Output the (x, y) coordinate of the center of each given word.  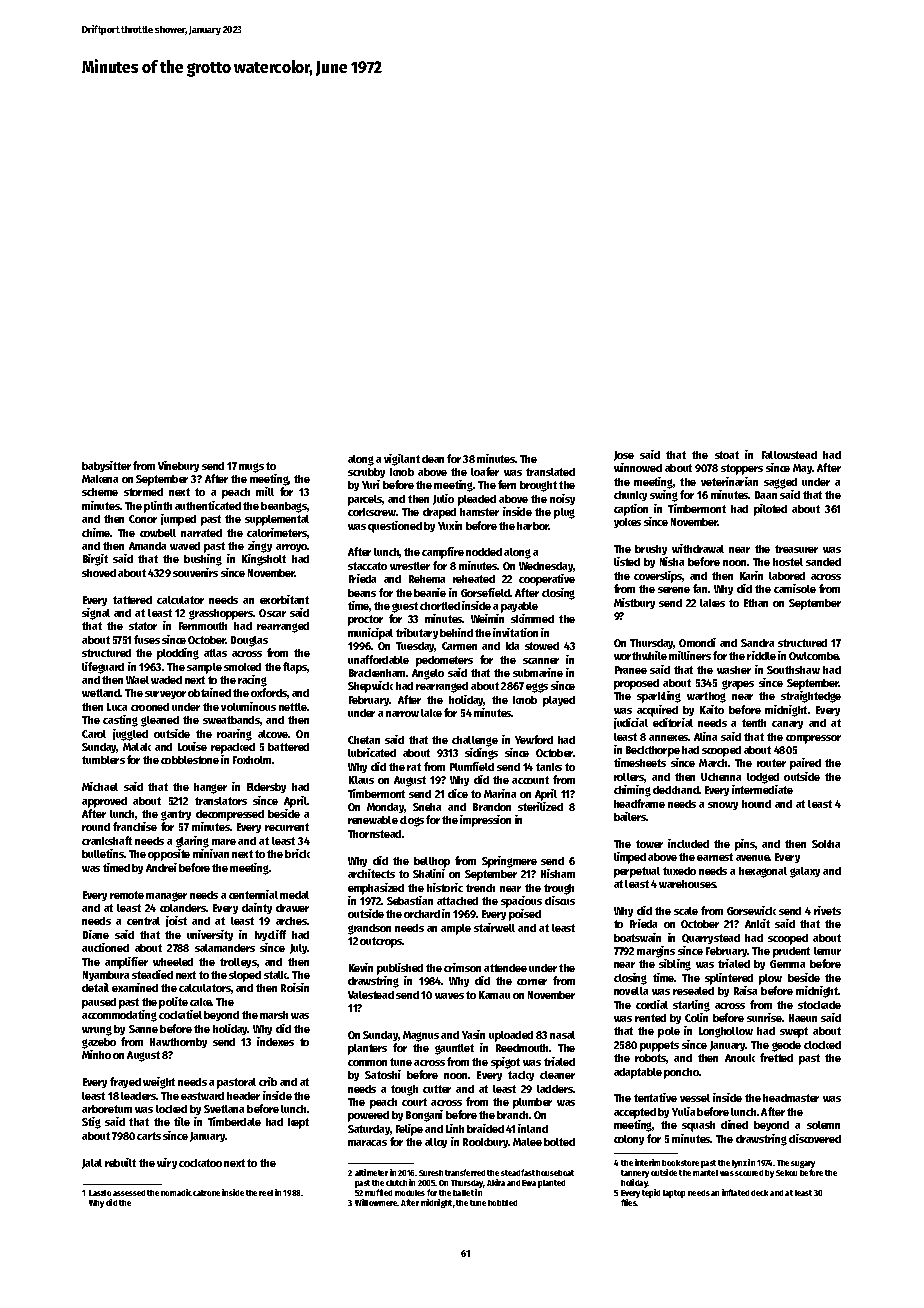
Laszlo (100, 1193)
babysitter (106, 466)
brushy (651, 550)
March (713, 763)
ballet (463, 1193)
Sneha (427, 807)
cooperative (547, 580)
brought (538, 486)
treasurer (796, 549)
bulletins (103, 853)
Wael (137, 680)
